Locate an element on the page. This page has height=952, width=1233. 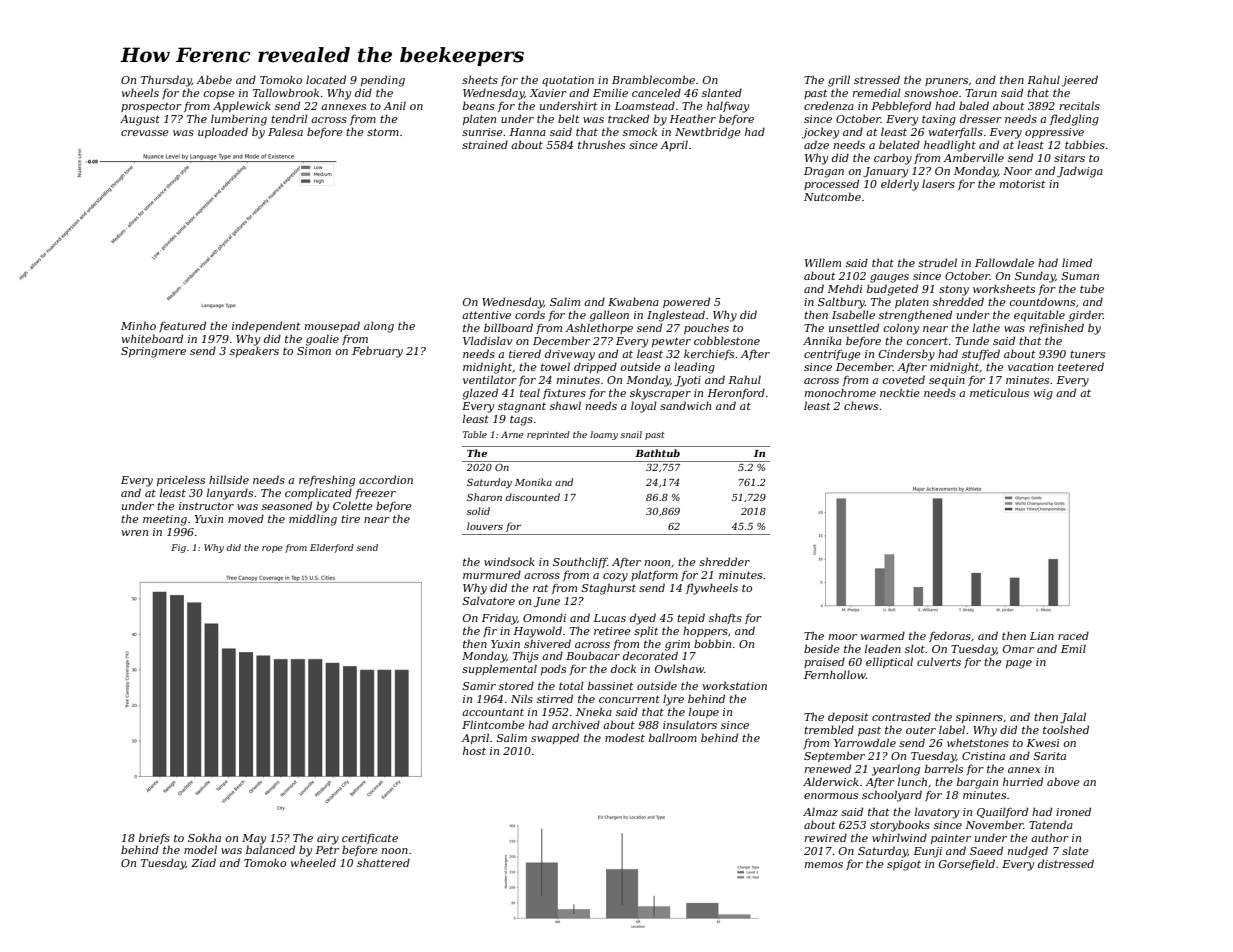
monochrome is located at coordinates (840, 392).
